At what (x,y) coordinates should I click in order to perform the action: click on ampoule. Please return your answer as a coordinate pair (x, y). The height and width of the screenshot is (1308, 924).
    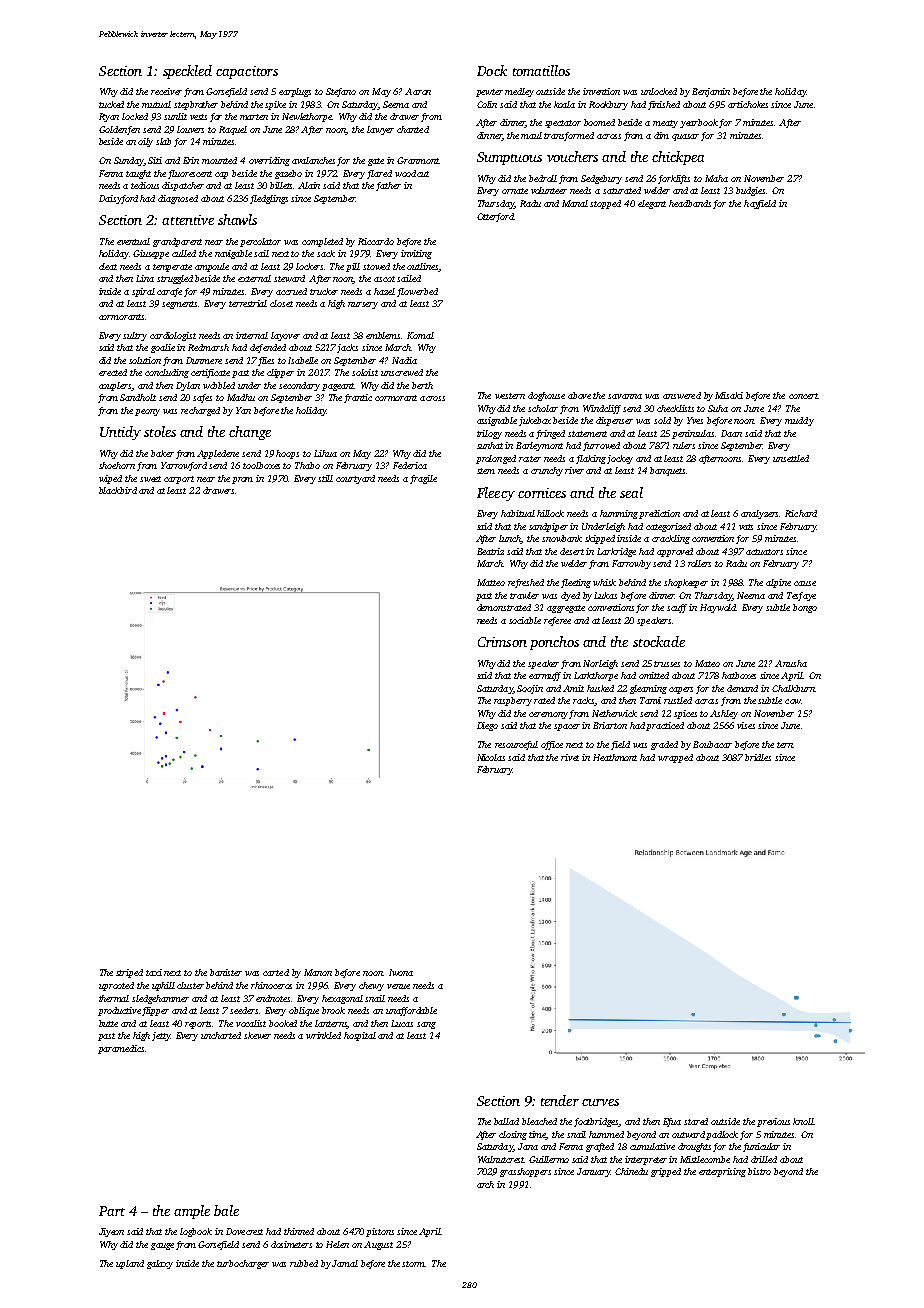
    Looking at the image, I should click on (212, 267).
